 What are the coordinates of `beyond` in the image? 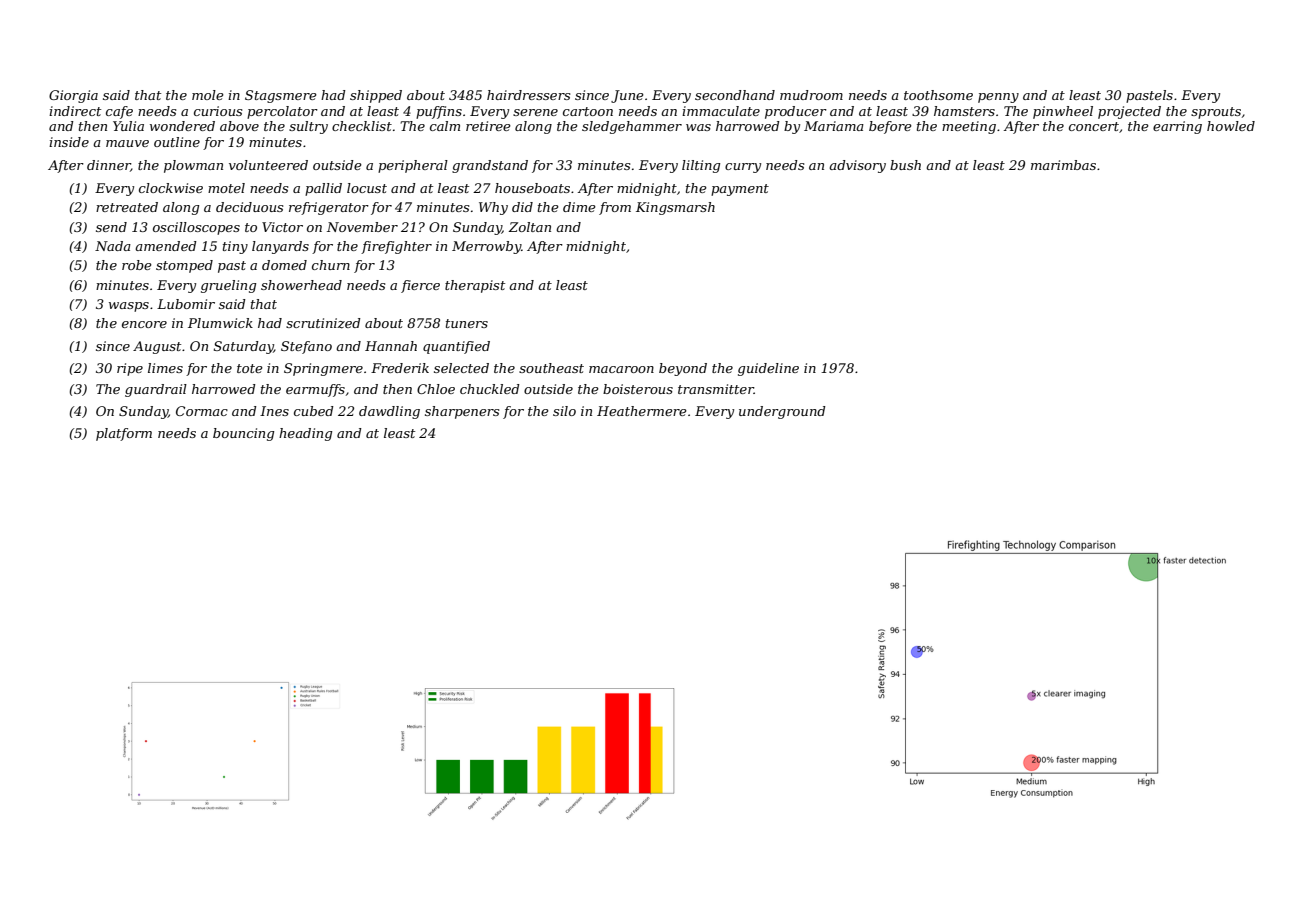 It's located at (683, 369).
